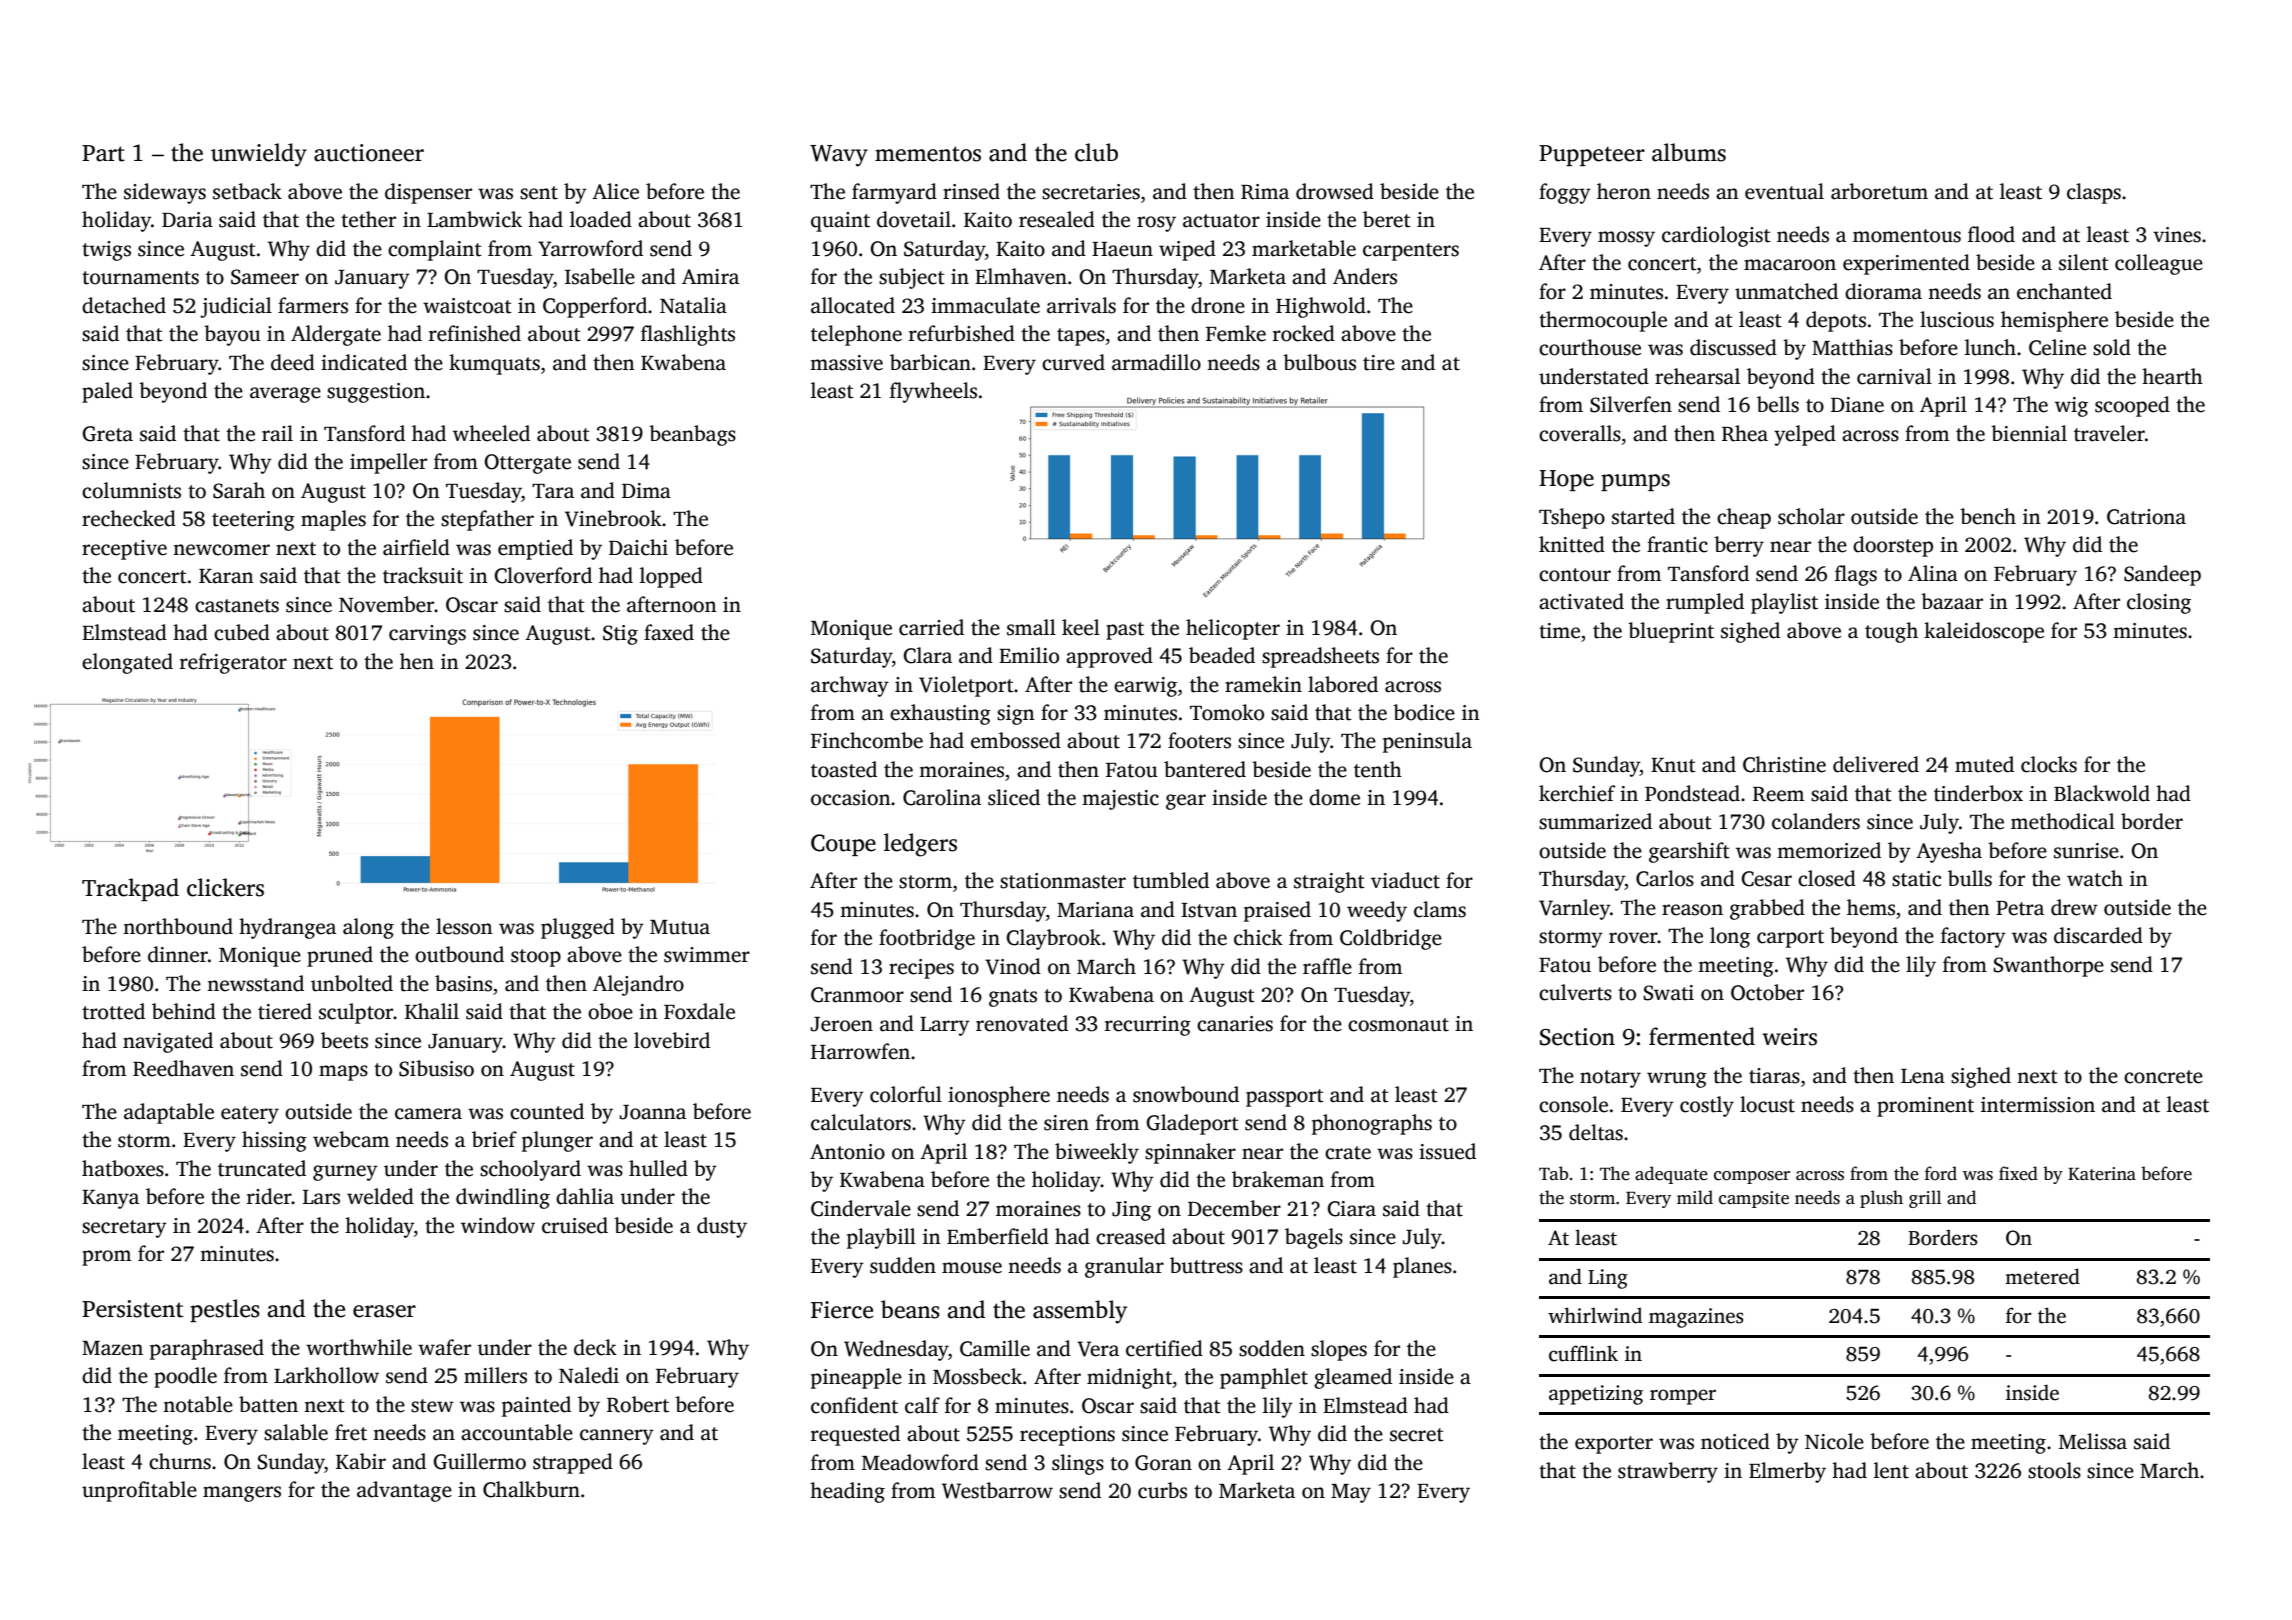 This page has width=2292, height=1620. I want to click on lesson, so click(464, 926).
